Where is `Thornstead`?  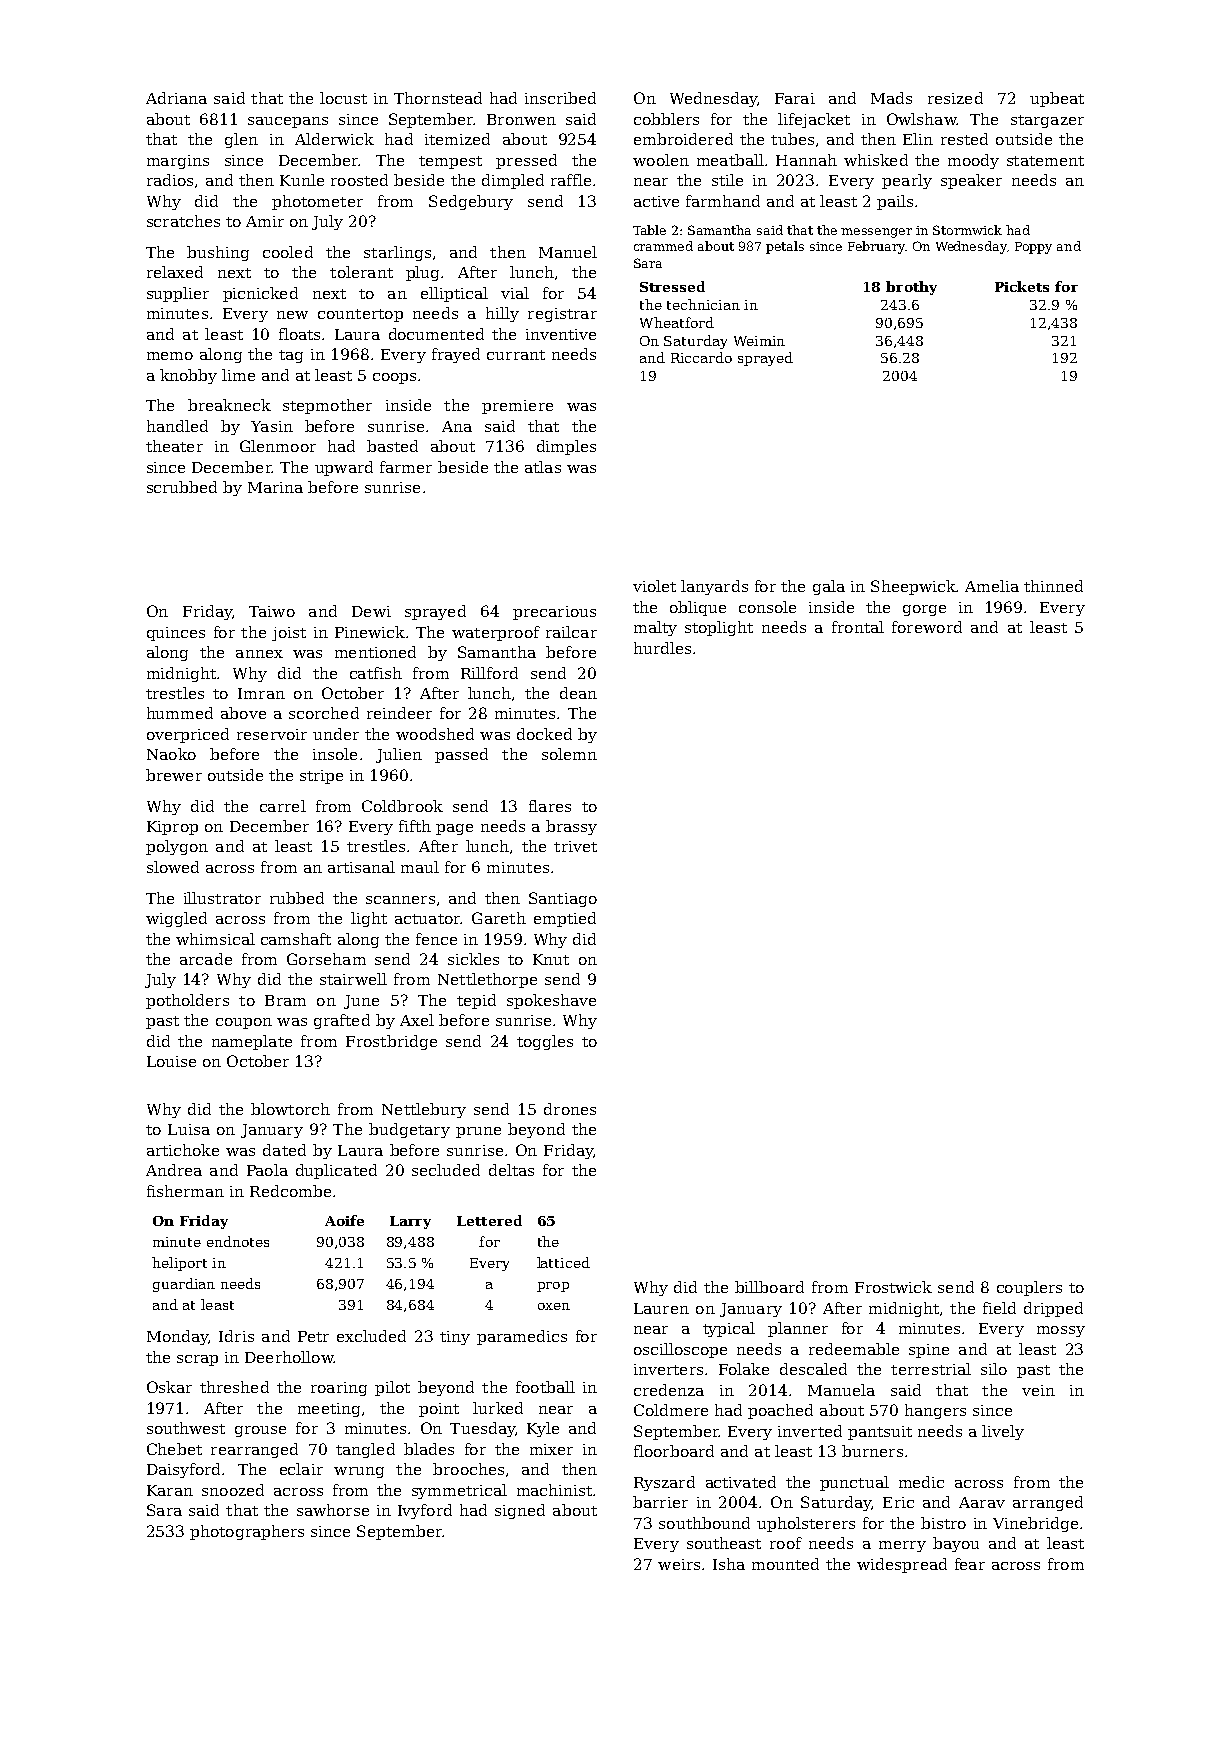 Thornstead is located at coordinates (438, 98).
